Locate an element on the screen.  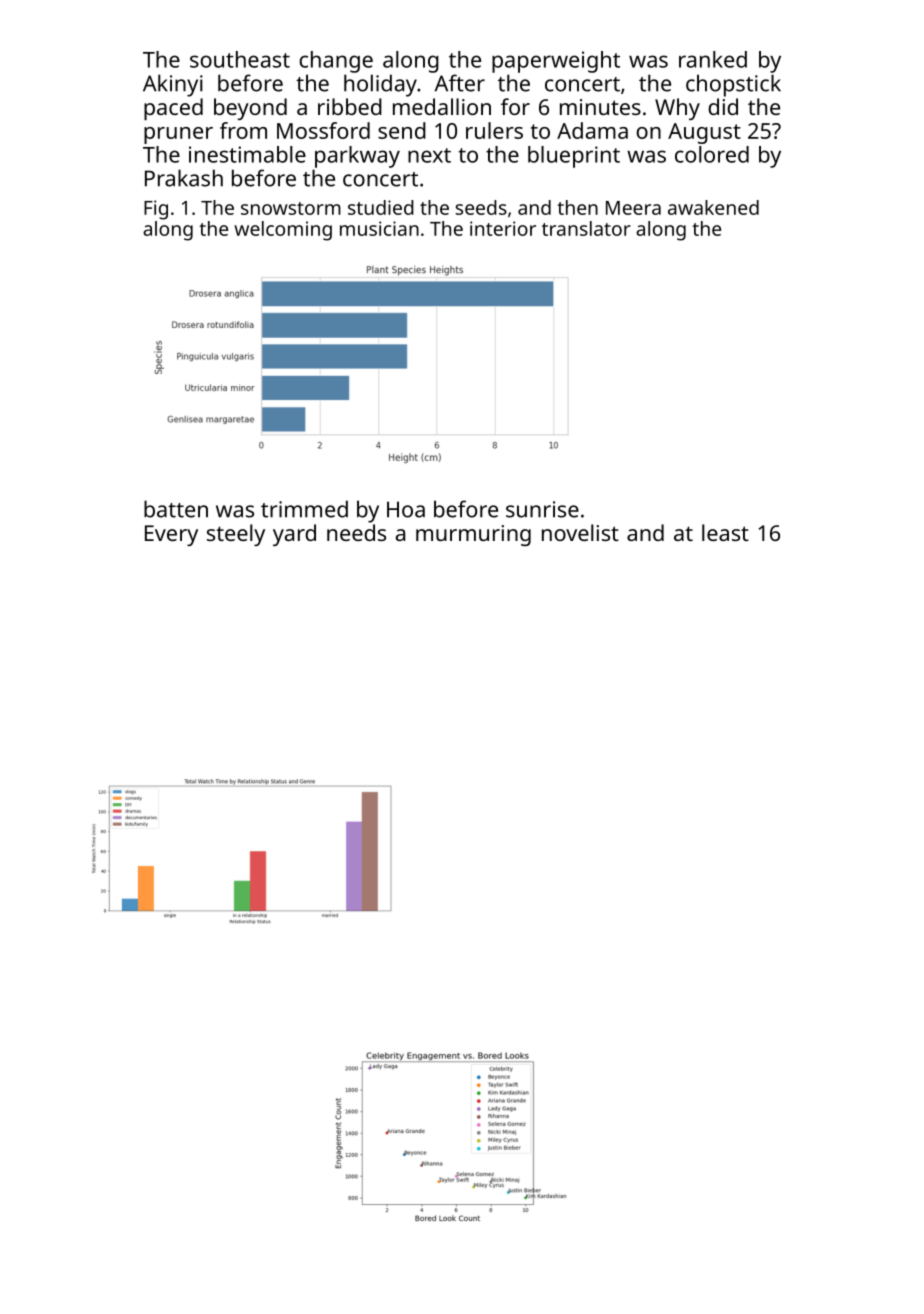
sunrise is located at coordinates (542, 509).
